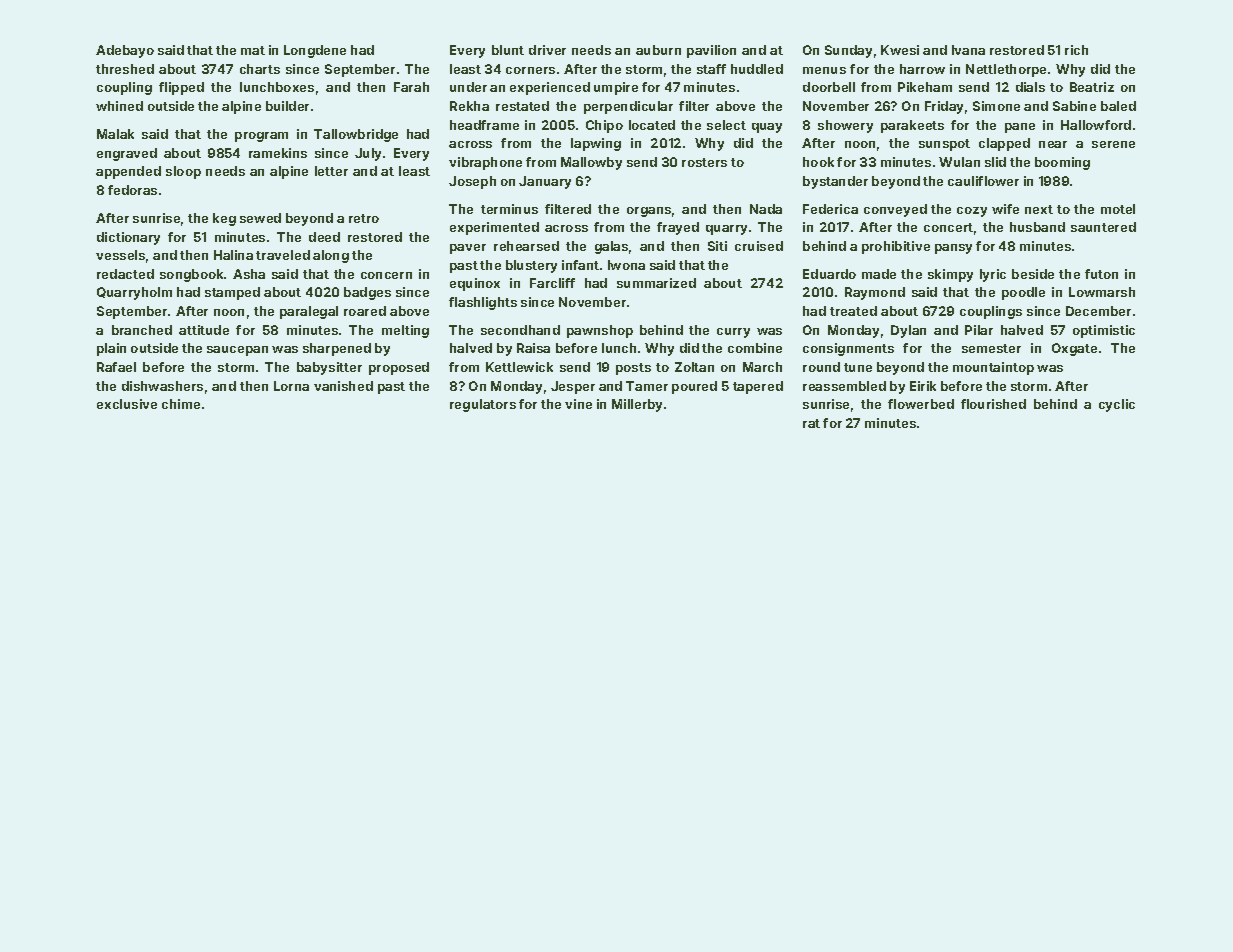  What do you see at coordinates (1102, 292) in the image?
I see `Lowmarsh` at bounding box center [1102, 292].
